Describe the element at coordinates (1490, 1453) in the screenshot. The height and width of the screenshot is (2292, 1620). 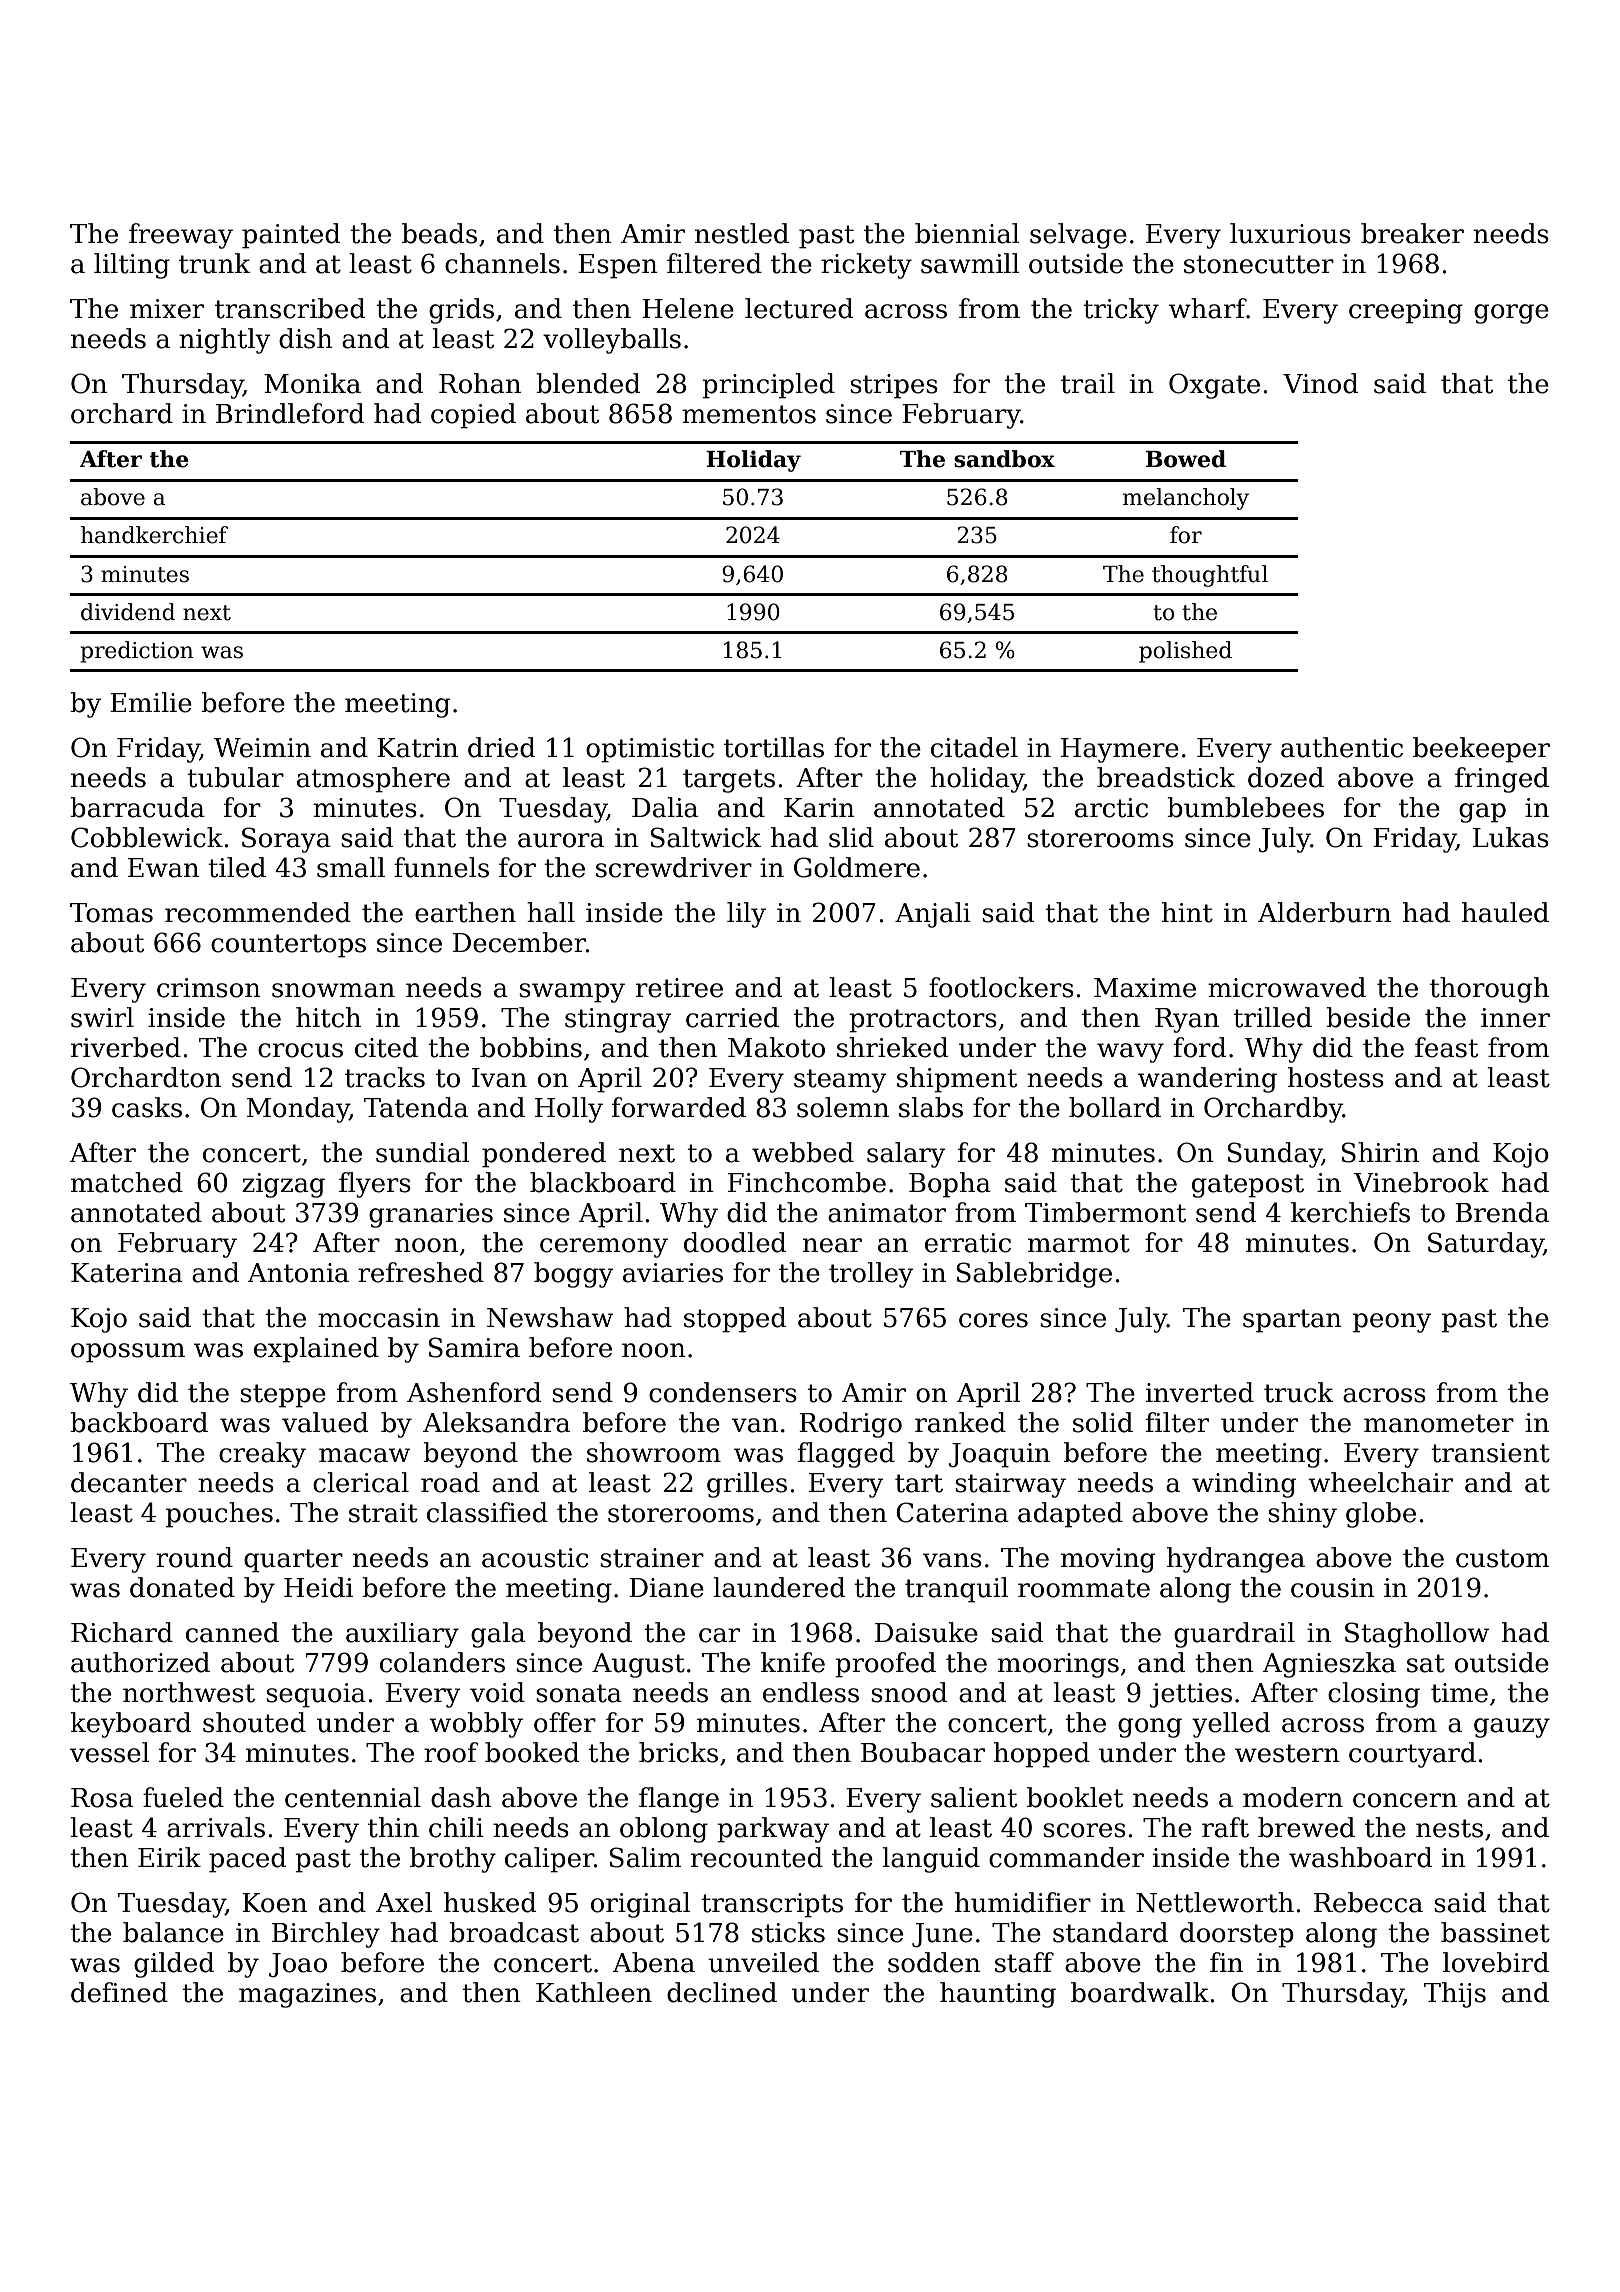
I see `transient` at that location.
